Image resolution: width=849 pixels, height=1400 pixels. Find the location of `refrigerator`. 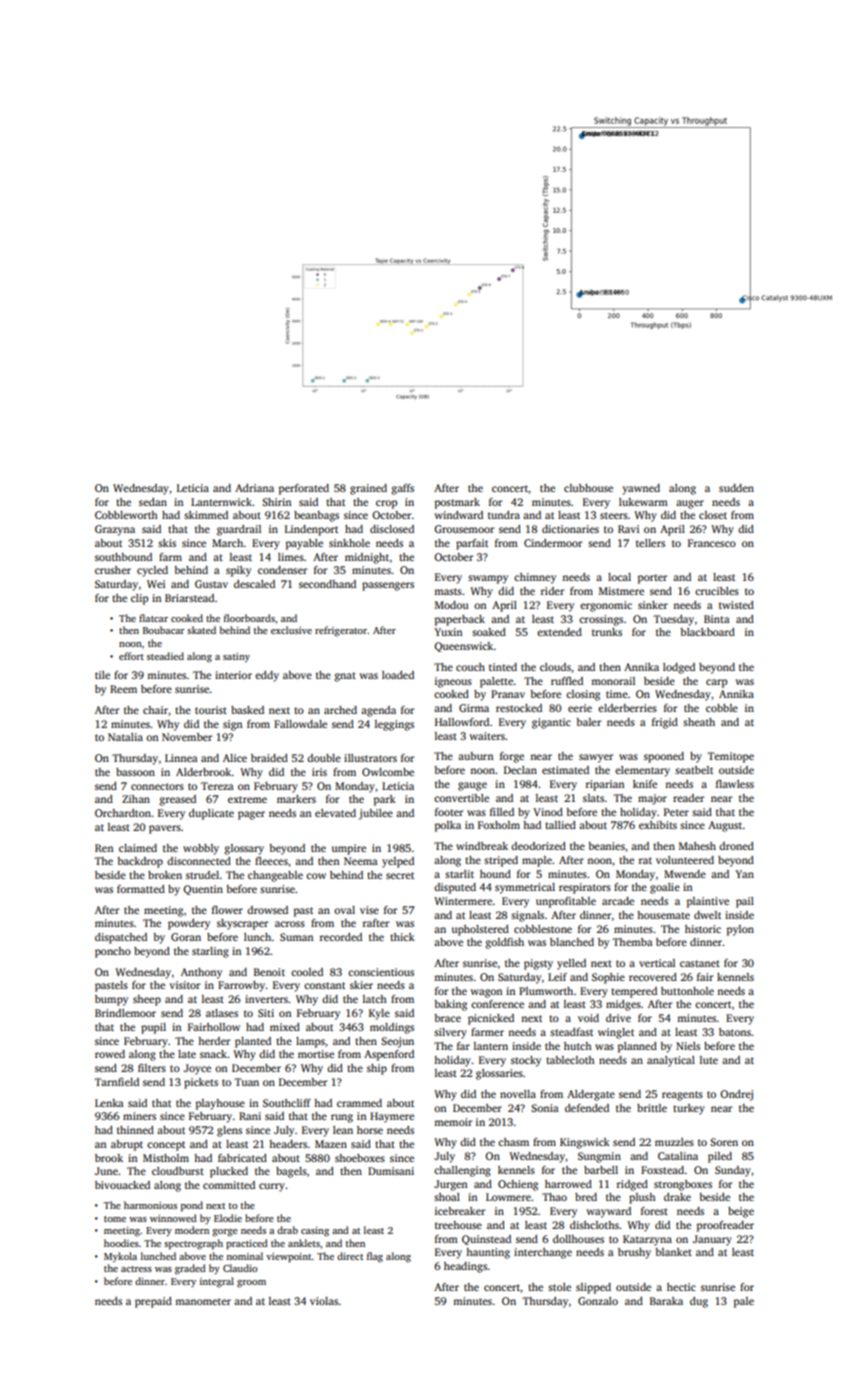

refrigerator is located at coordinates (341, 631).
